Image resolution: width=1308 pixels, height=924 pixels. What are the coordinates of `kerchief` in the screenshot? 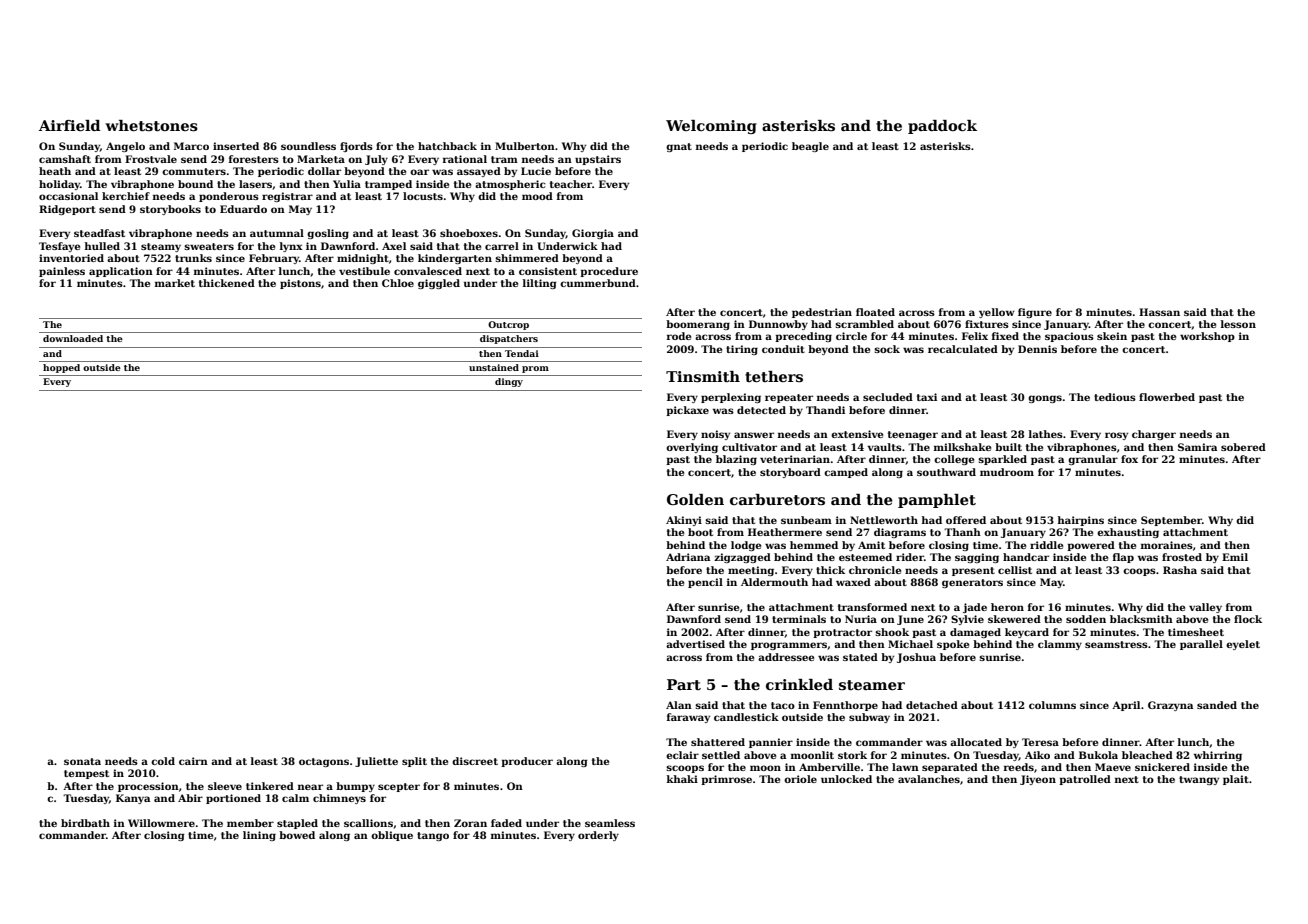 It's located at (126, 196).
